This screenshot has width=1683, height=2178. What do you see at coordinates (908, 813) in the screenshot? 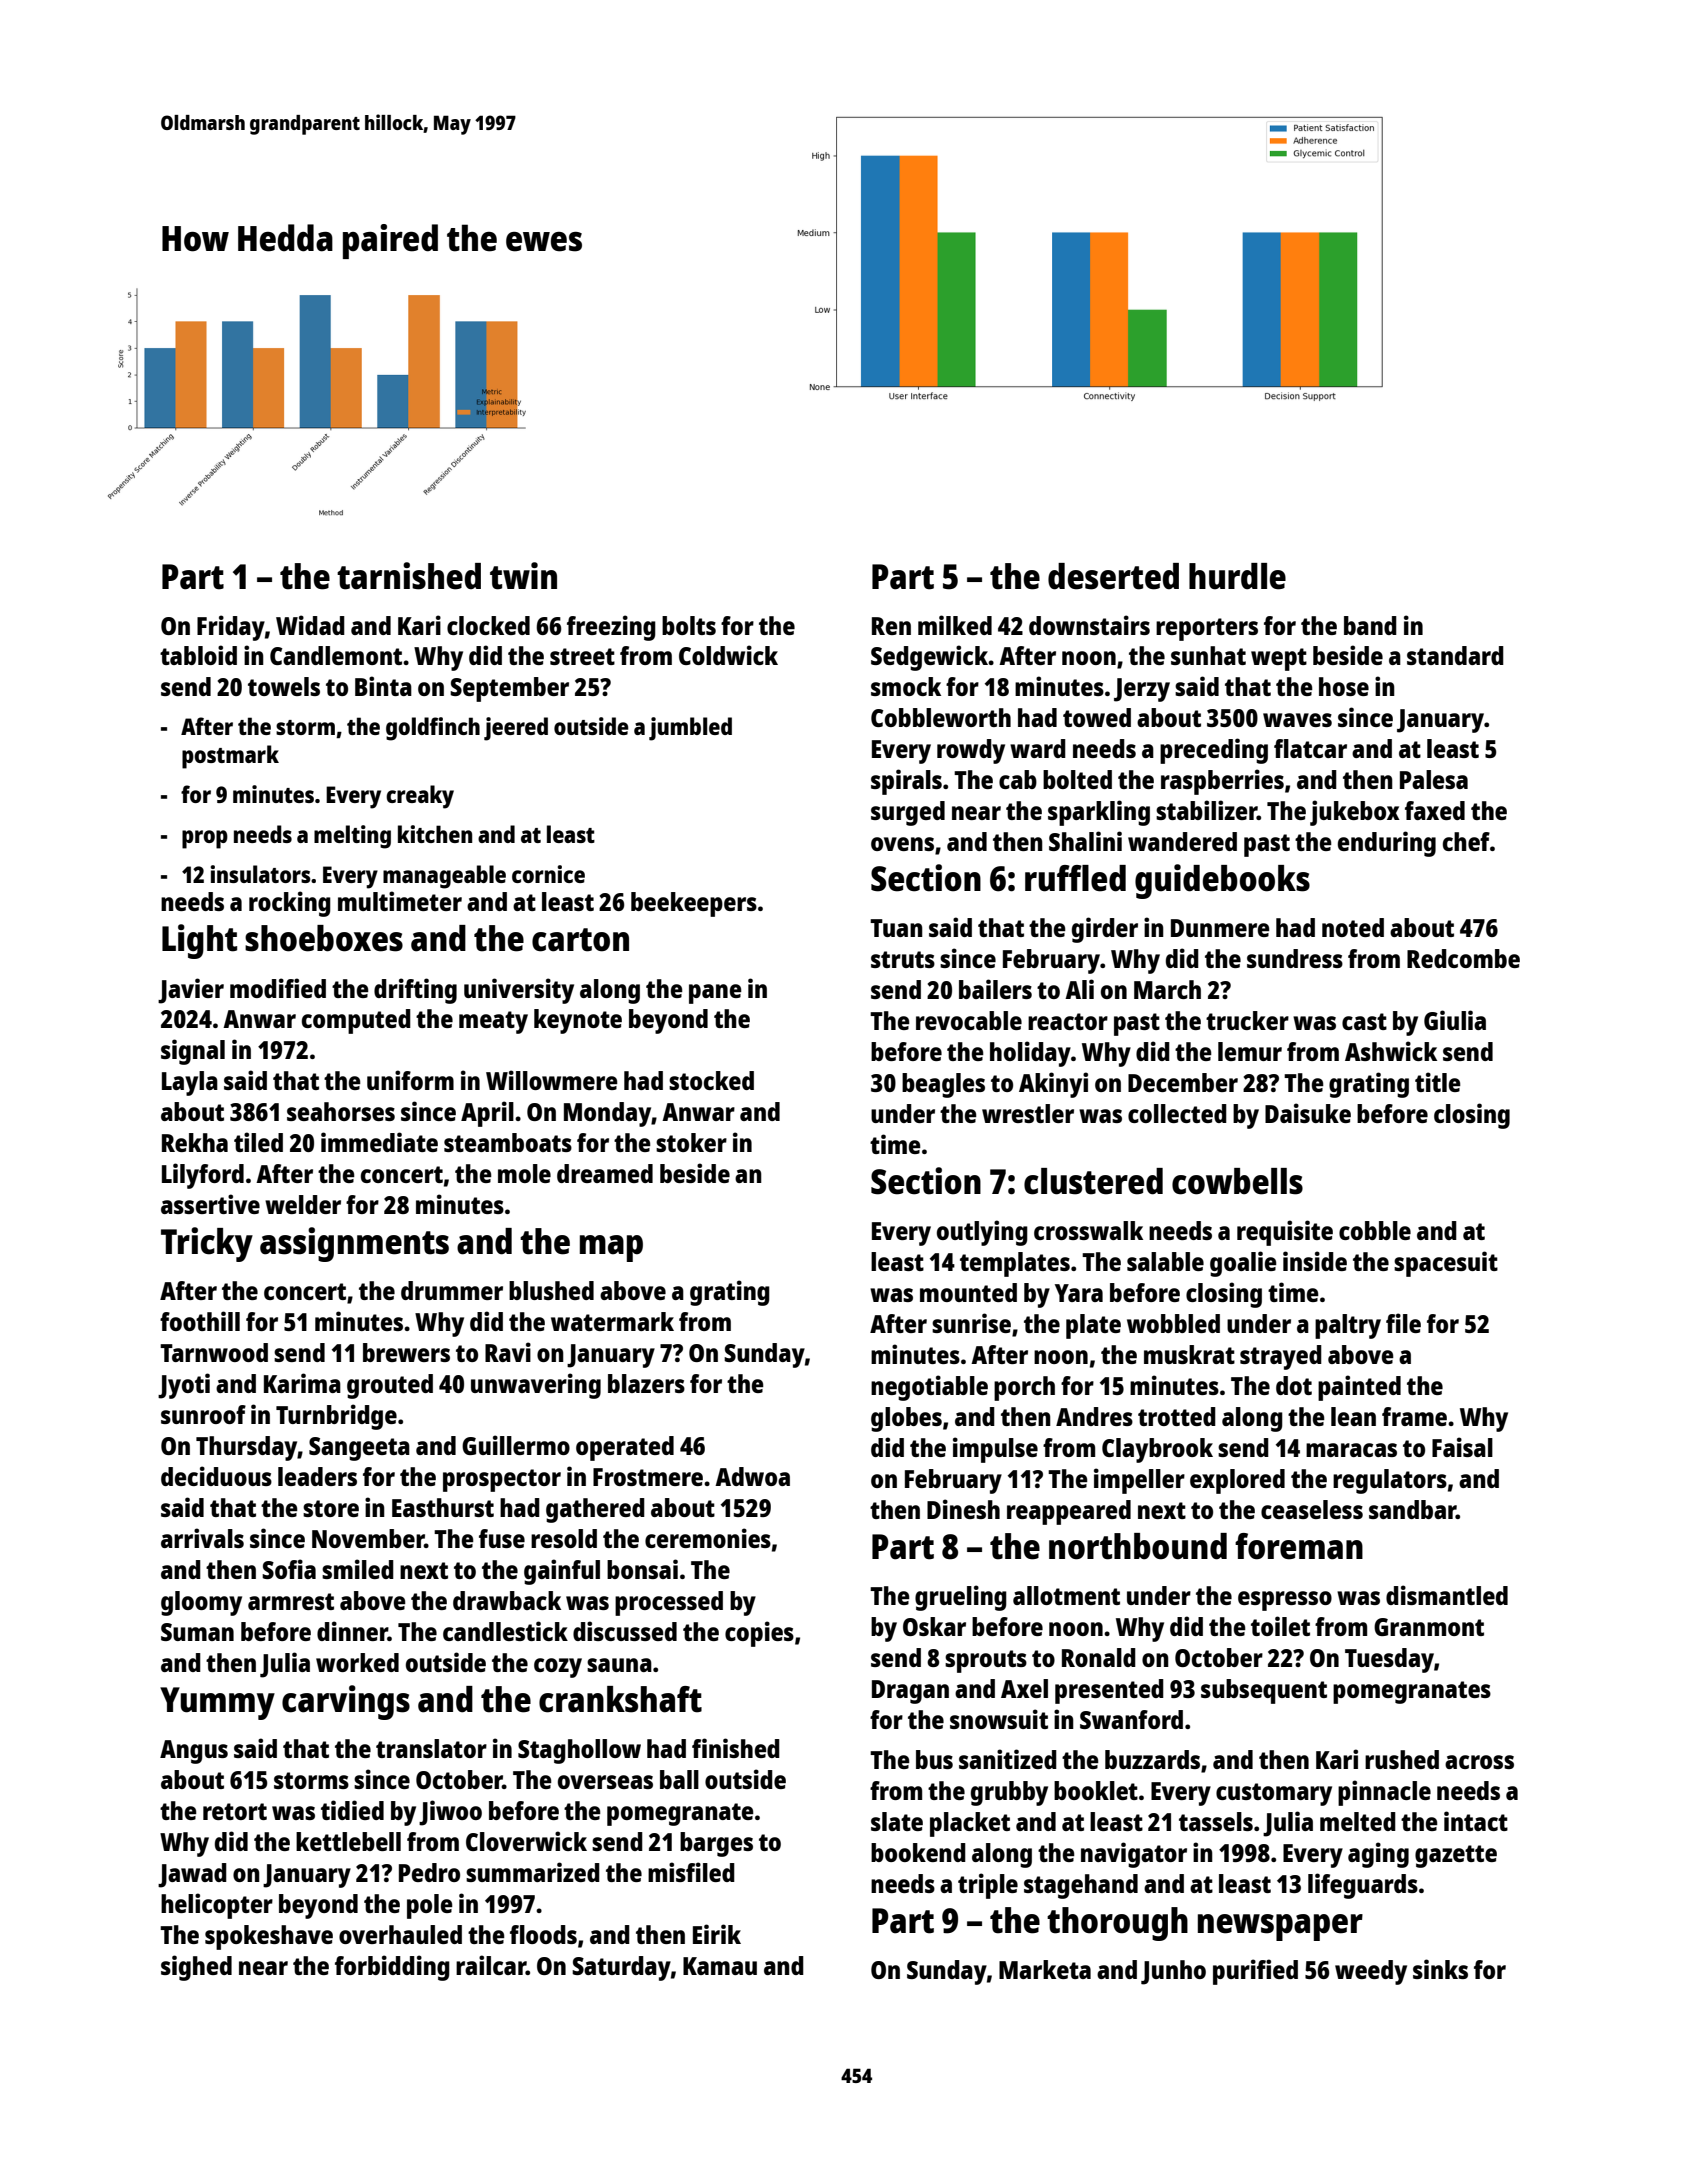
I see `surged` at bounding box center [908, 813].
